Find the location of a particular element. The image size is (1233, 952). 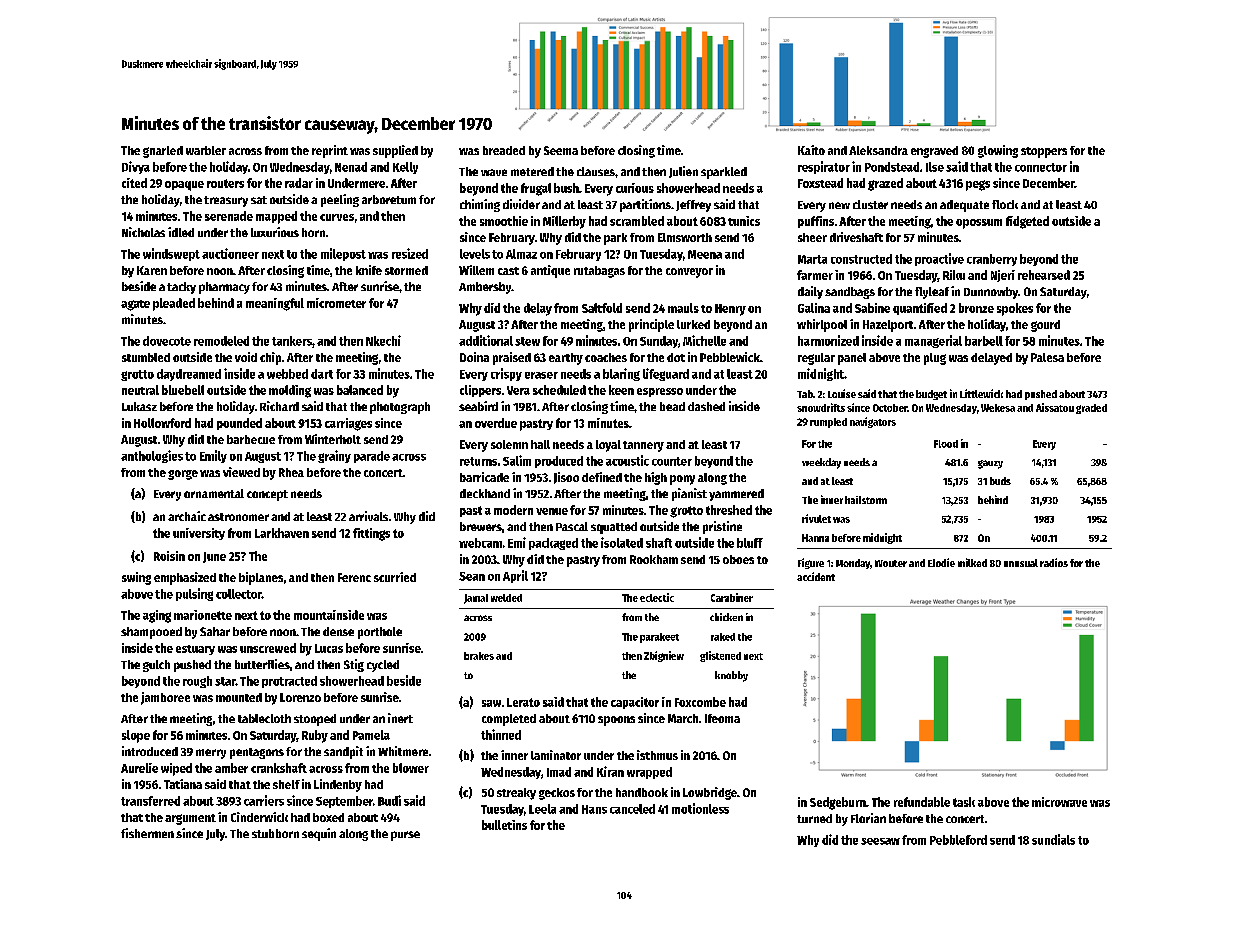

pegs is located at coordinates (978, 185).
